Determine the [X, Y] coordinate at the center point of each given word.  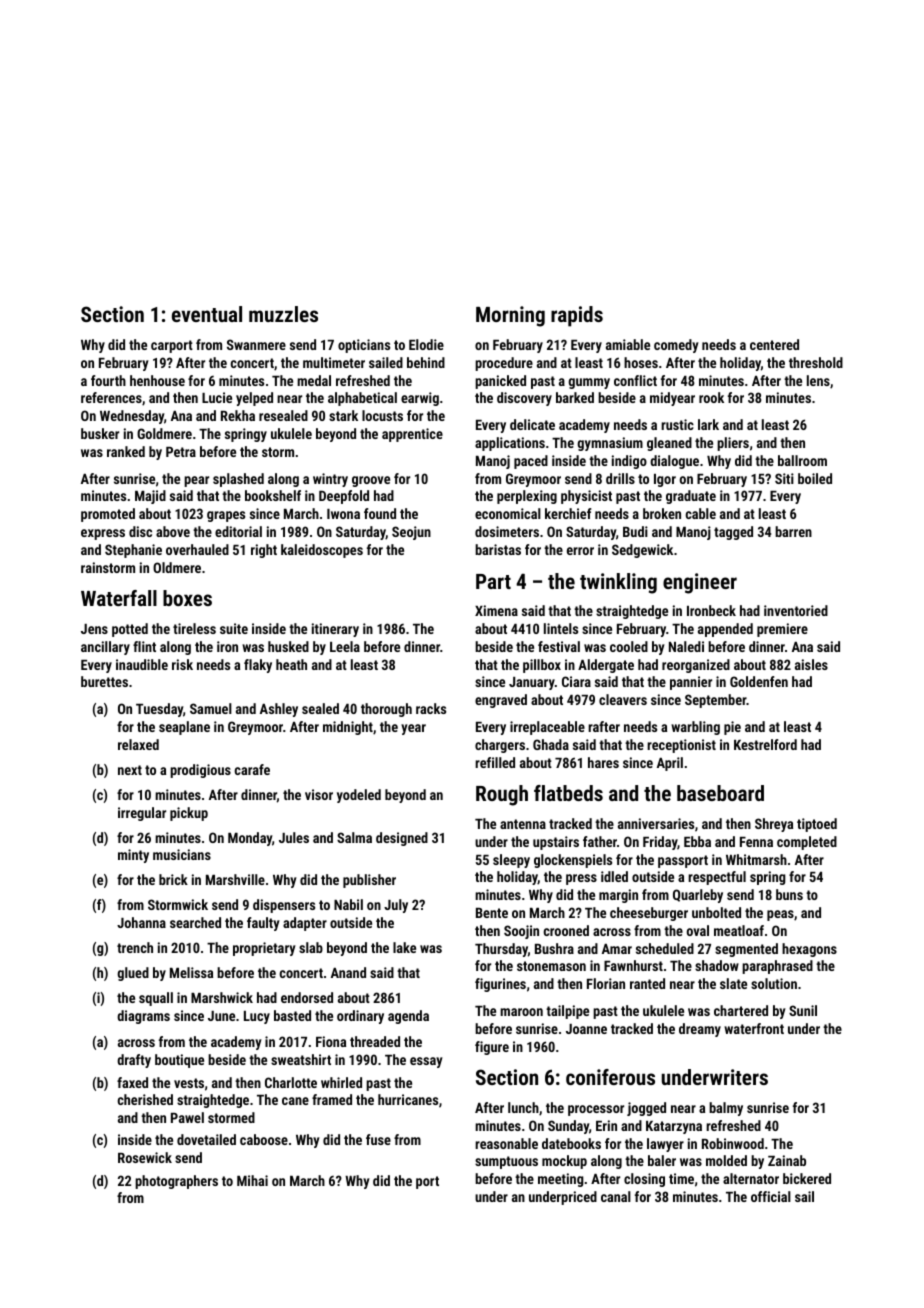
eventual [207, 314]
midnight [348, 728]
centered [774, 344]
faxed [132, 1082]
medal [314, 380]
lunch [523, 1107]
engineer [700, 583]
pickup [189, 814]
